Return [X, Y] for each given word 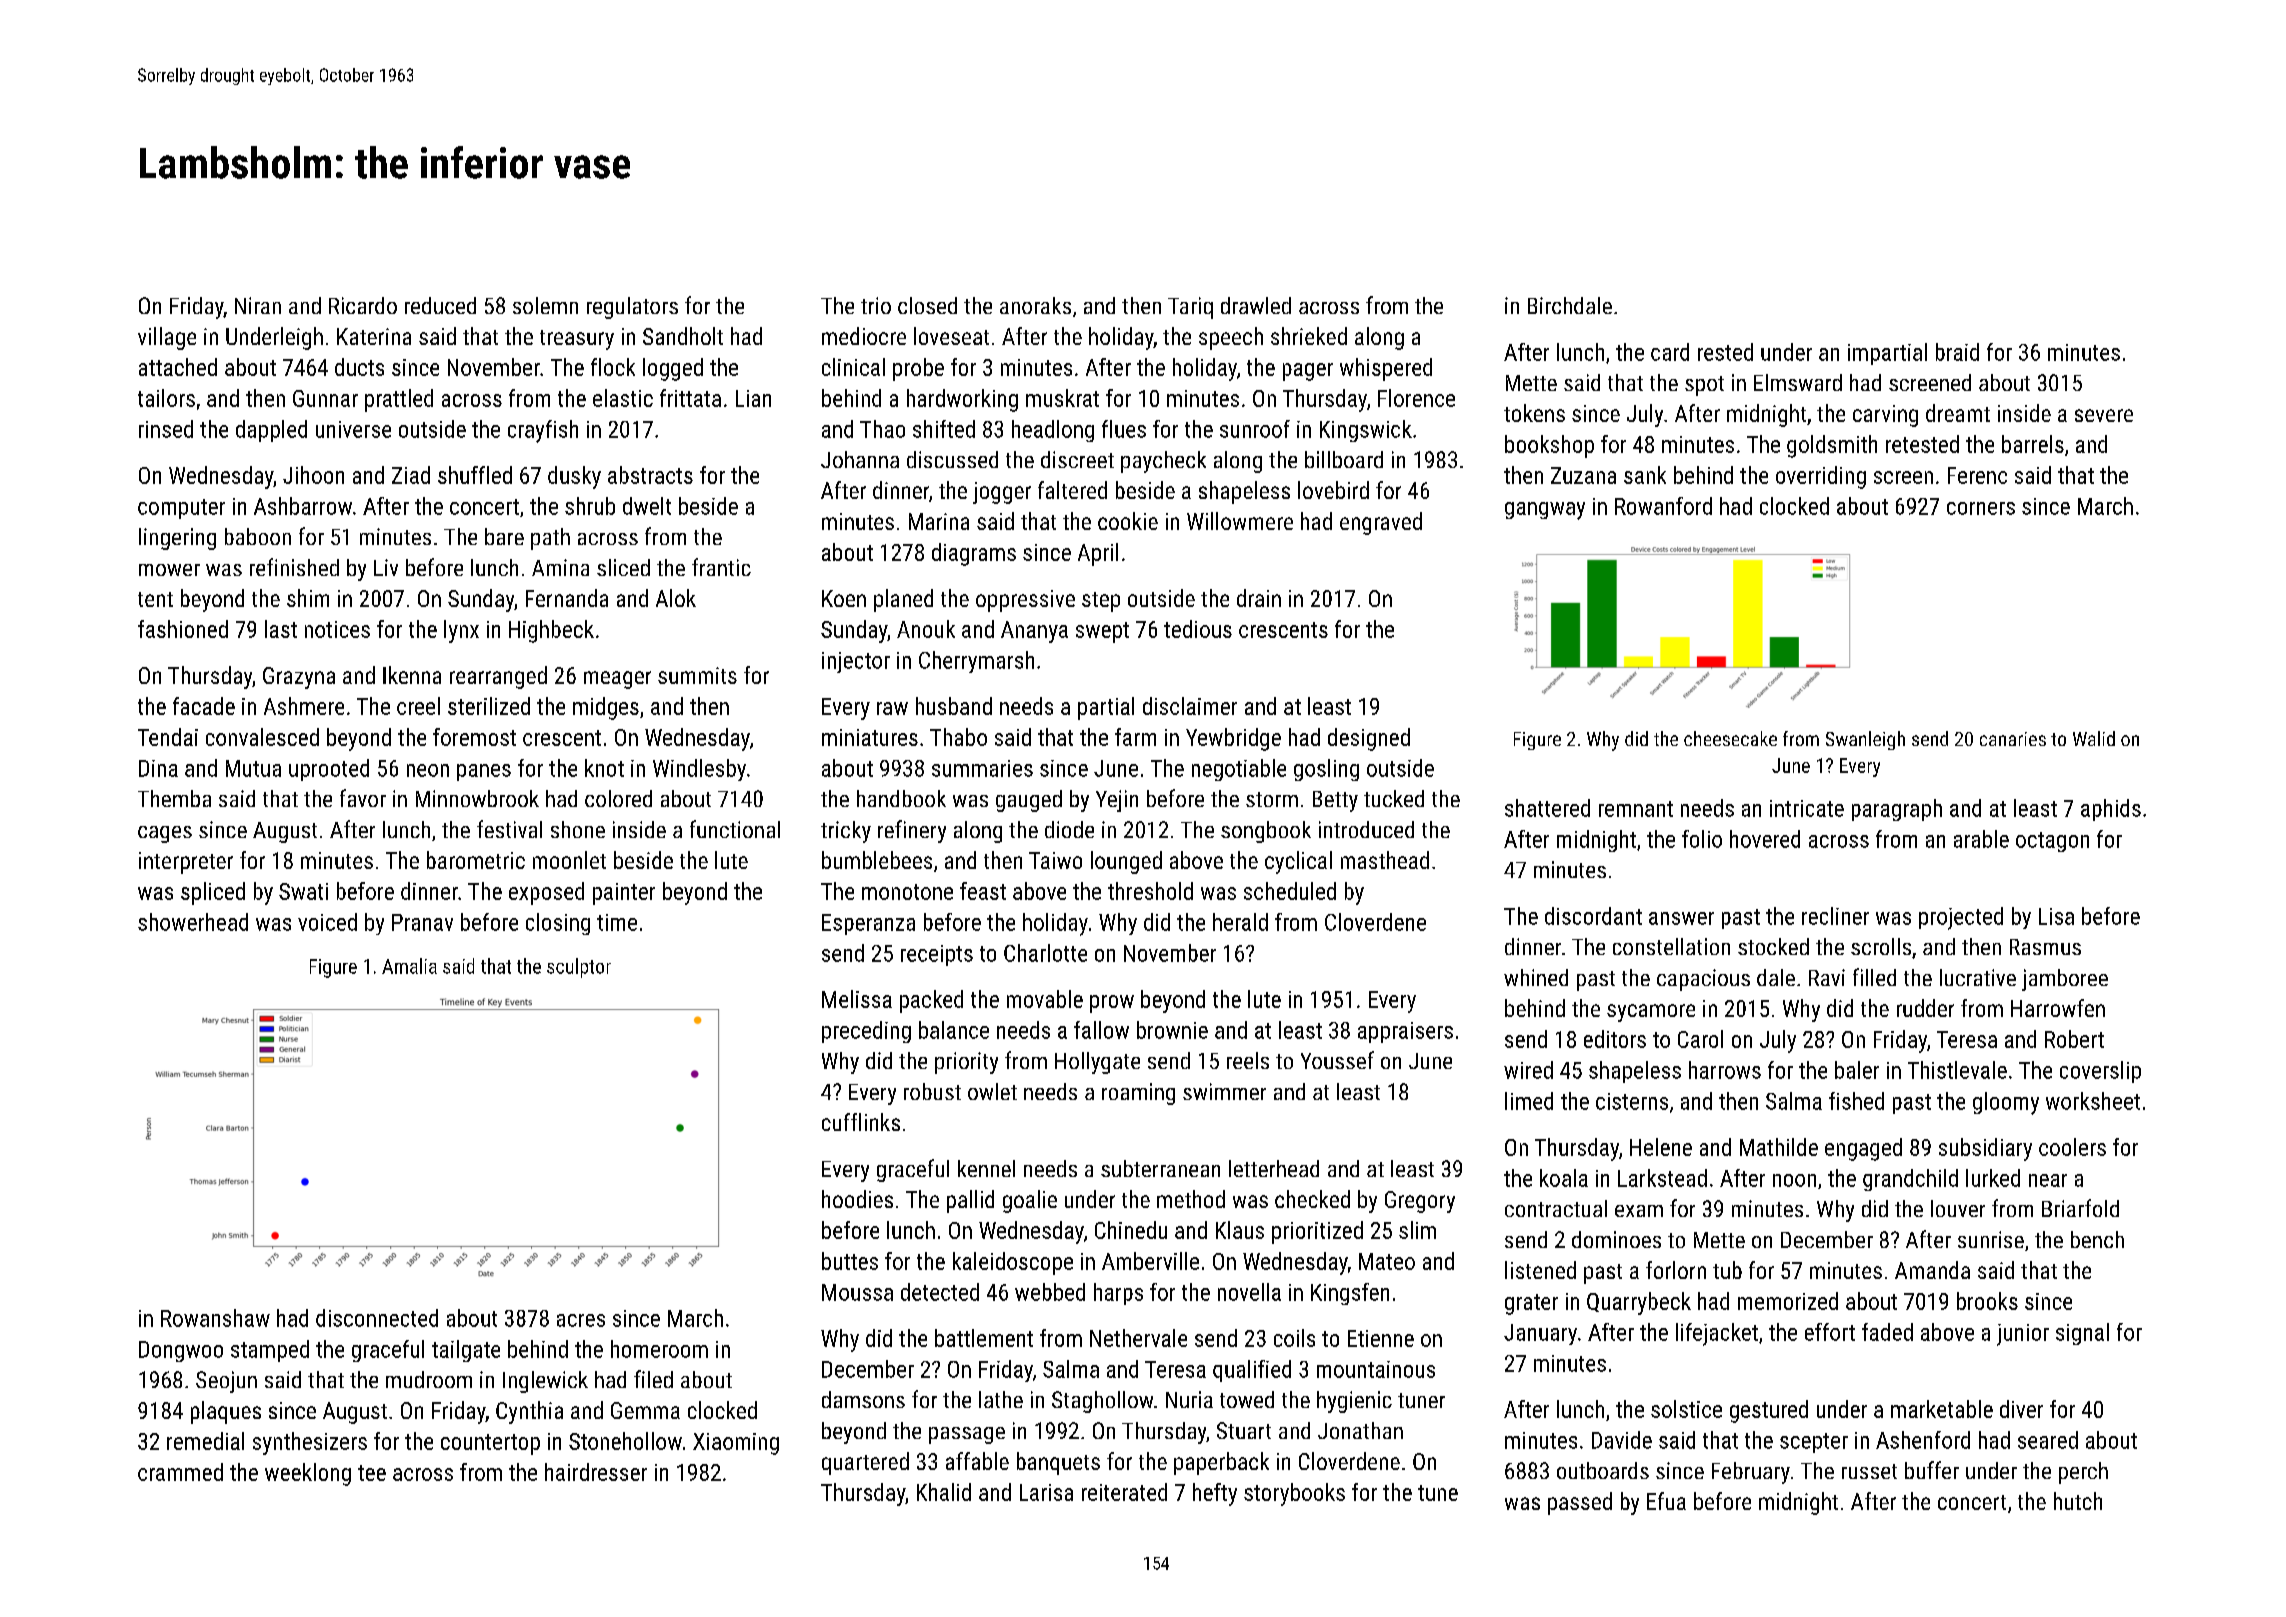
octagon [2052, 842]
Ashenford [1923, 1440]
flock [613, 367]
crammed [180, 1472]
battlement [984, 1338]
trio [876, 305]
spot [1704, 386]
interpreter [186, 863]
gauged [1029, 801]
